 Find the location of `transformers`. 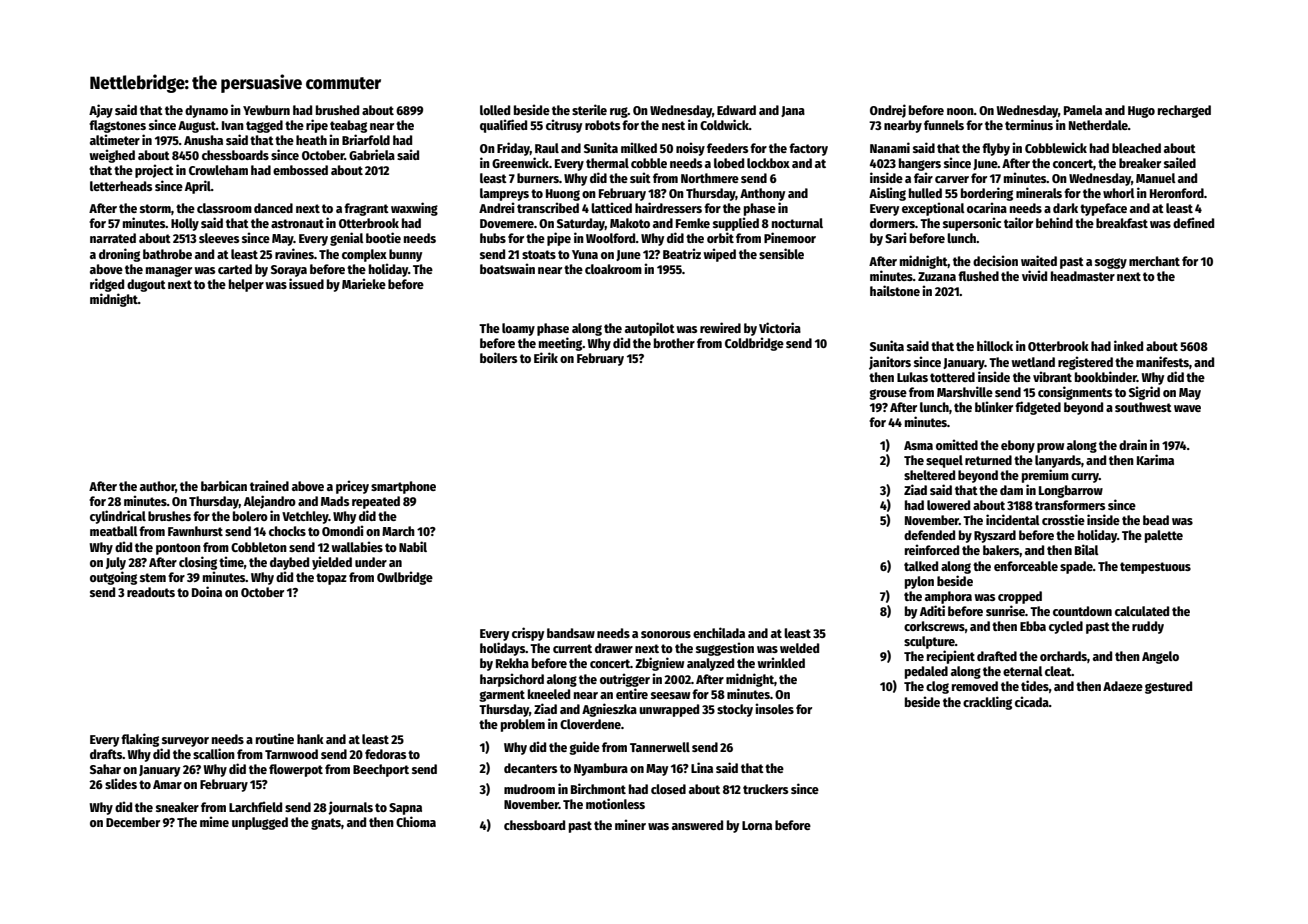

transformers is located at coordinates (1070, 505).
